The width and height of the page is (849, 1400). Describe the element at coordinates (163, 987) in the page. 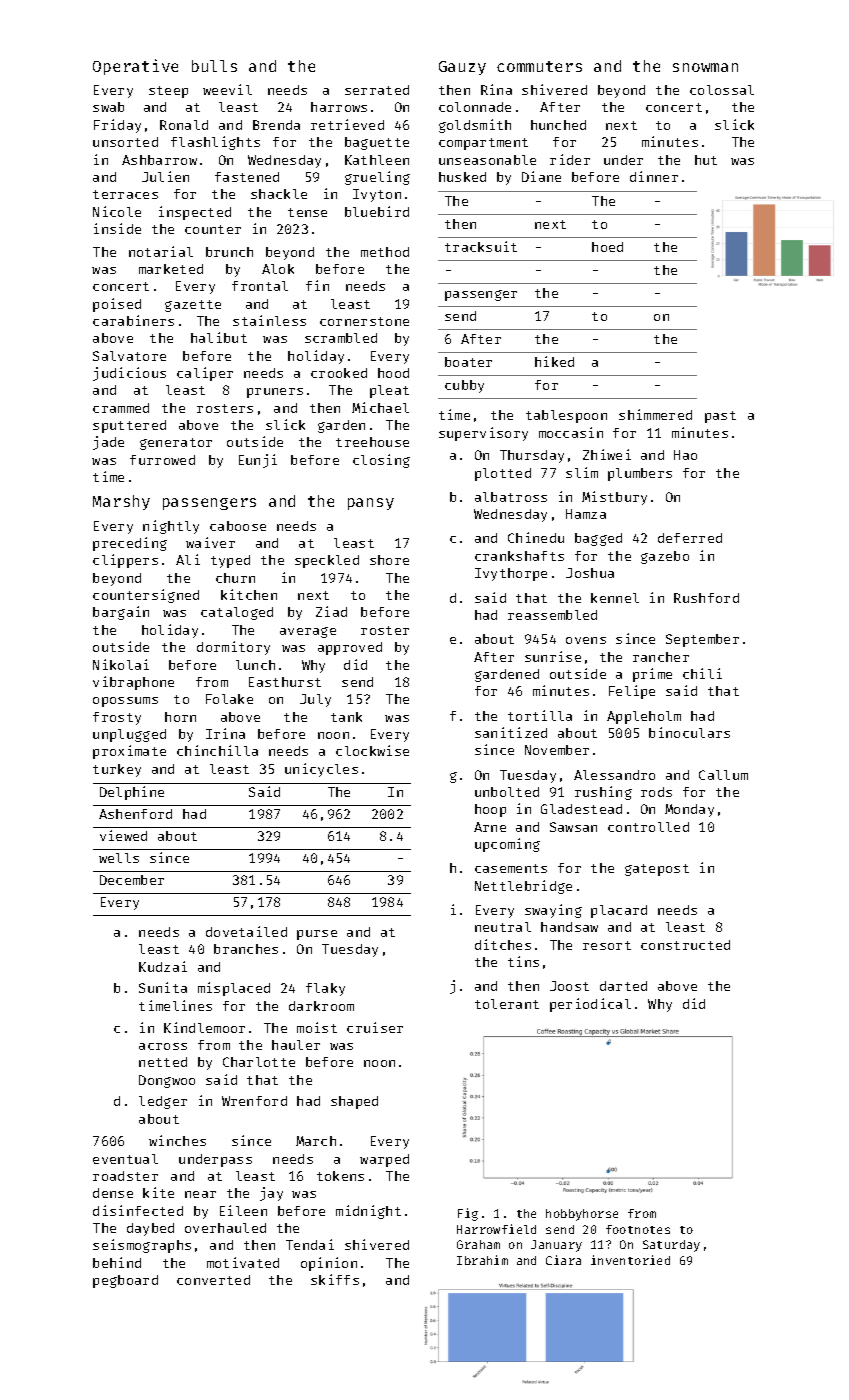

I see `Sunita` at that location.
